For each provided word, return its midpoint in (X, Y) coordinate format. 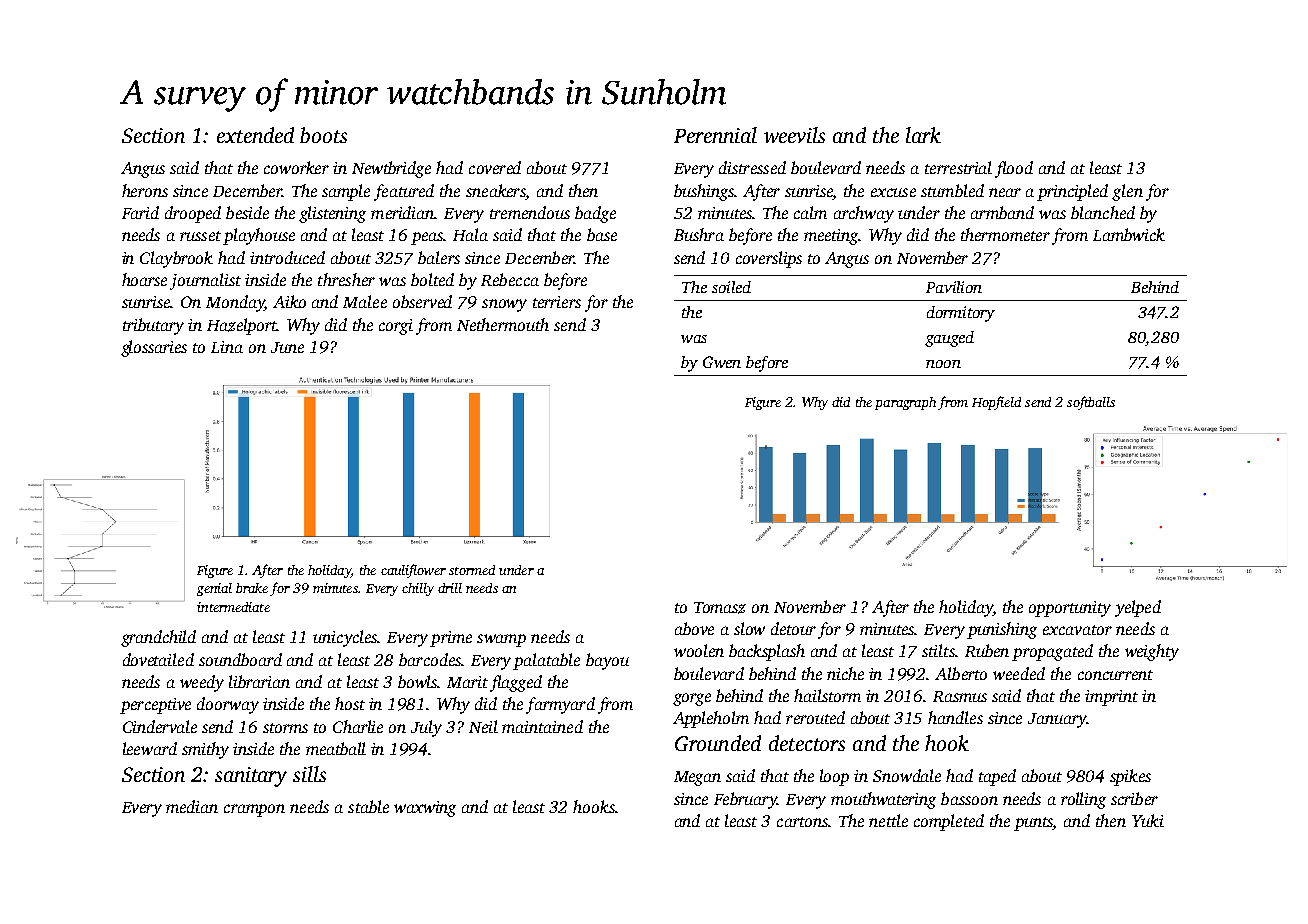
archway (864, 214)
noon (943, 364)
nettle (888, 820)
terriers (557, 302)
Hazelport (242, 326)
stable (368, 806)
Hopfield (996, 403)
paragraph (905, 403)
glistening (332, 214)
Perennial (715, 135)
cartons (802, 822)
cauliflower (413, 571)
